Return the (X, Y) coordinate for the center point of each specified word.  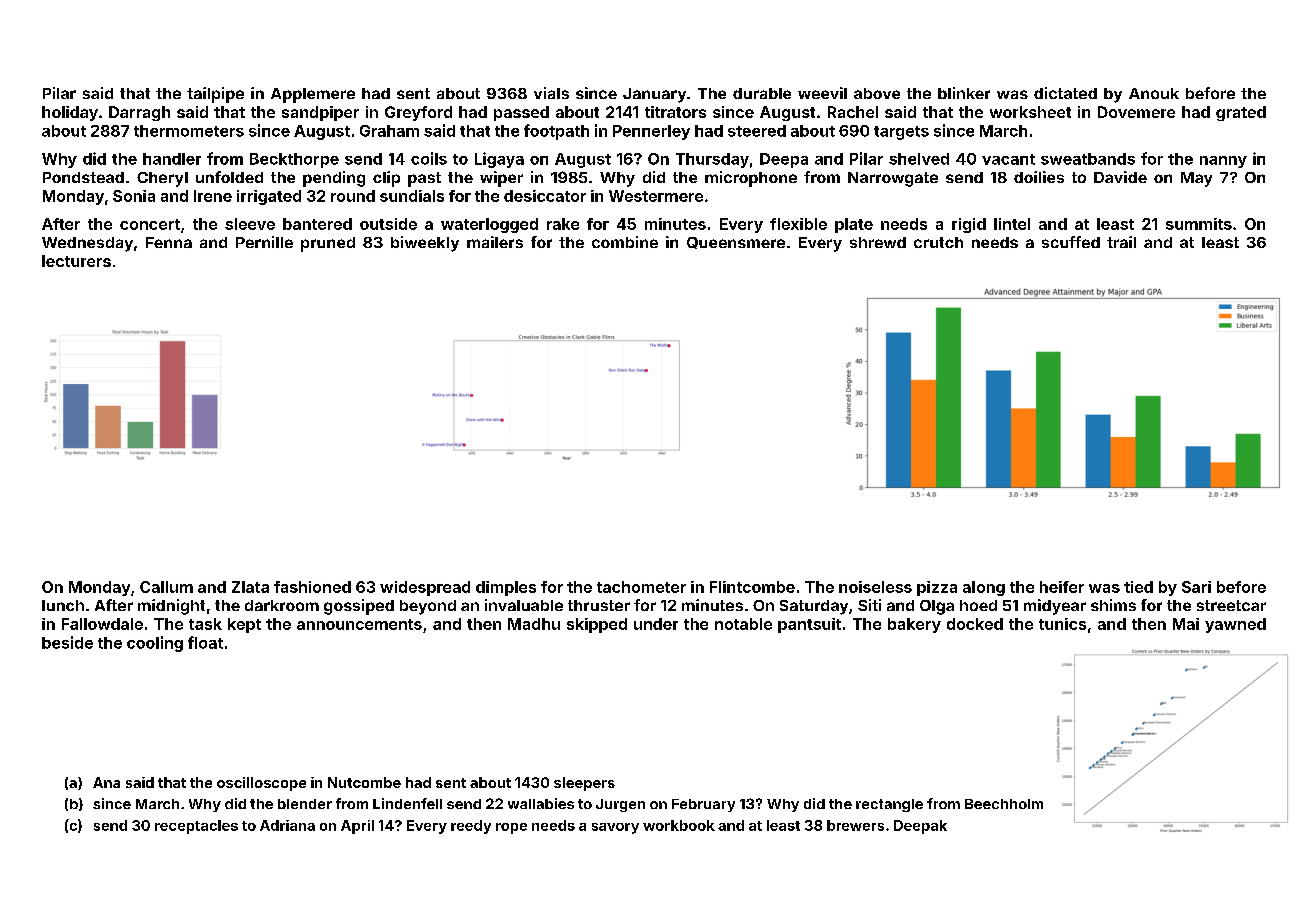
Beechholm (1004, 804)
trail (1121, 242)
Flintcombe (752, 587)
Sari (1196, 587)
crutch (938, 242)
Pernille (264, 242)
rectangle (889, 805)
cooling (155, 644)
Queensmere (736, 243)
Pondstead (83, 177)
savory (615, 828)
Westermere (656, 196)
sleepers (584, 784)
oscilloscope (261, 784)
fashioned (312, 587)
